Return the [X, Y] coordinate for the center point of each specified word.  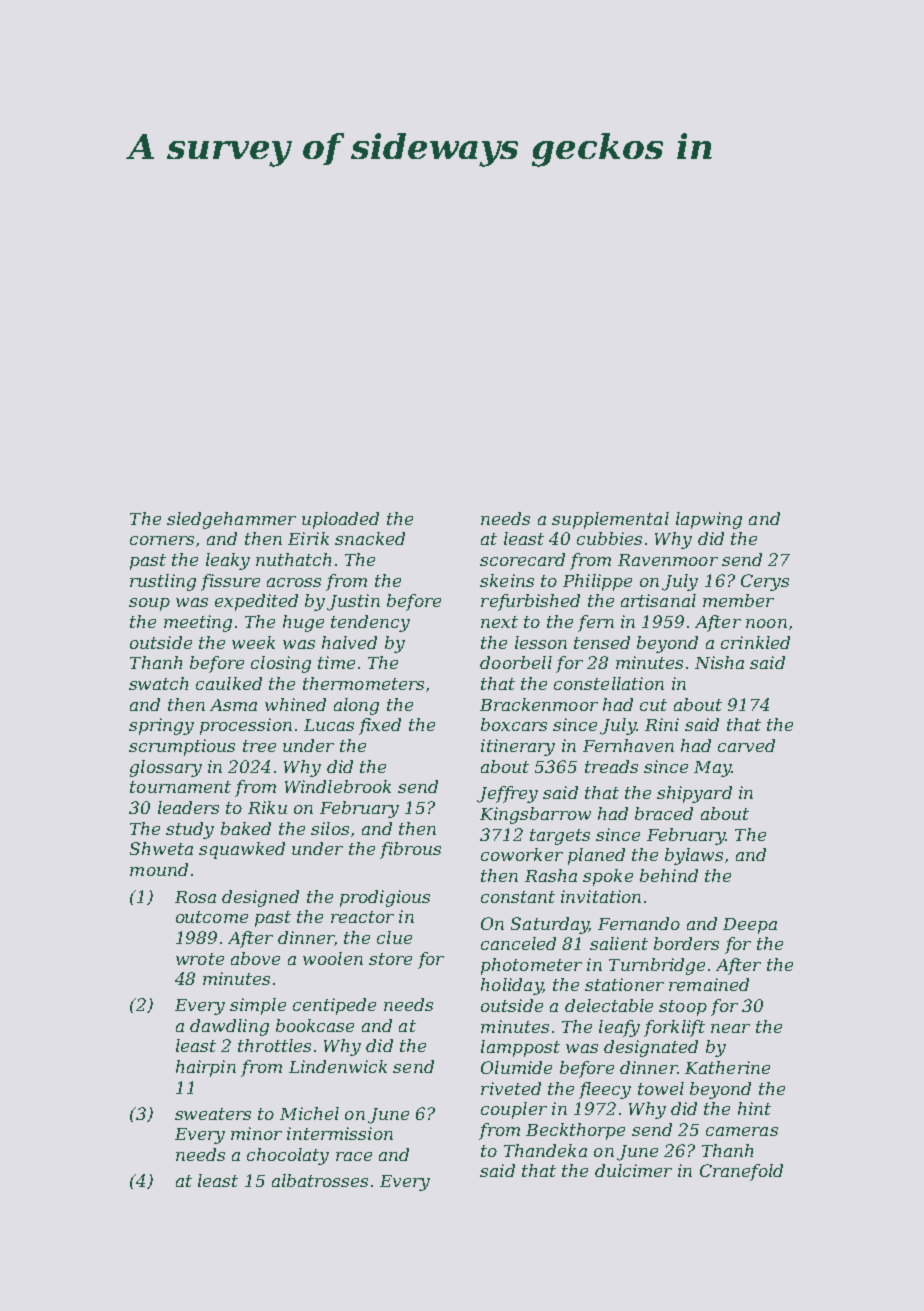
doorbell [516, 662]
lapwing [709, 520]
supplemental [610, 520]
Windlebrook [338, 786]
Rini [662, 724]
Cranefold [741, 1172]
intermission [340, 1133]
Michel [309, 1113]
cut [653, 705]
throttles [274, 1045]
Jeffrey [507, 794]
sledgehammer [231, 520]
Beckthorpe [575, 1131]
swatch [158, 683]
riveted [511, 1088]
